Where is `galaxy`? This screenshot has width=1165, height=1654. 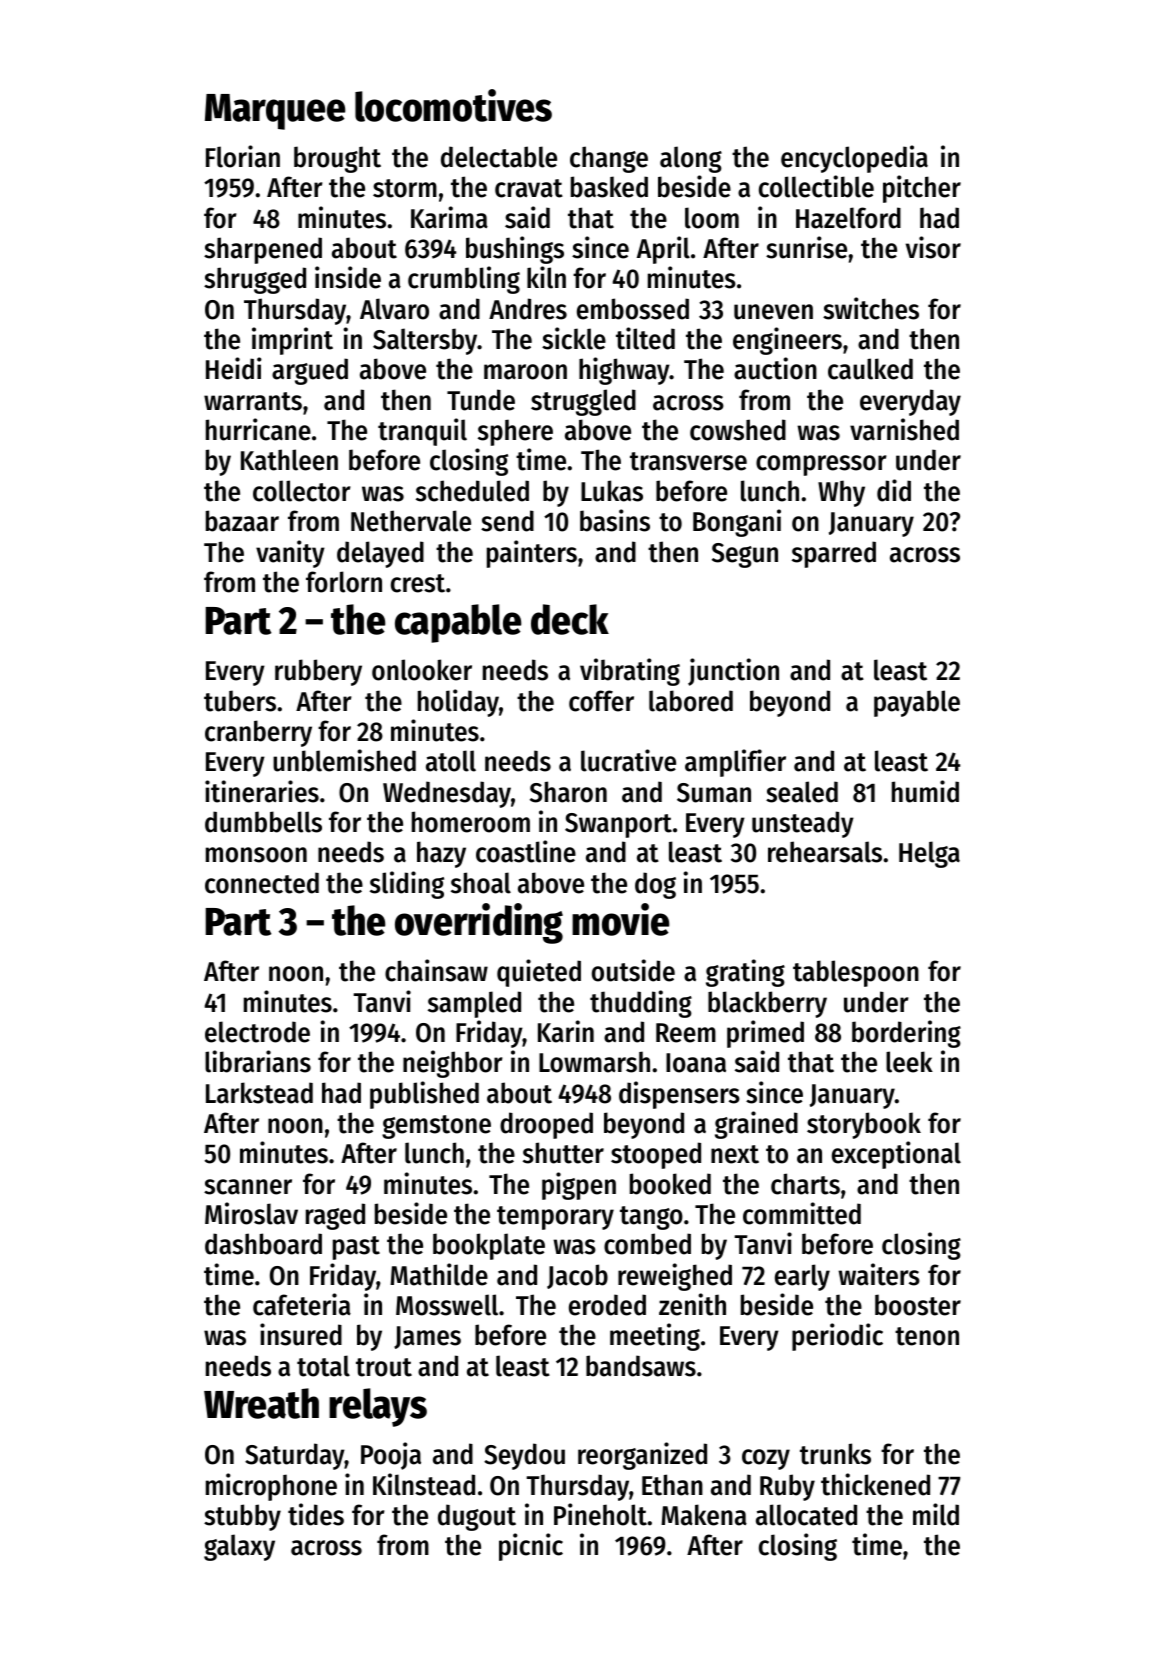
galaxy is located at coordinates (239, 1547).
